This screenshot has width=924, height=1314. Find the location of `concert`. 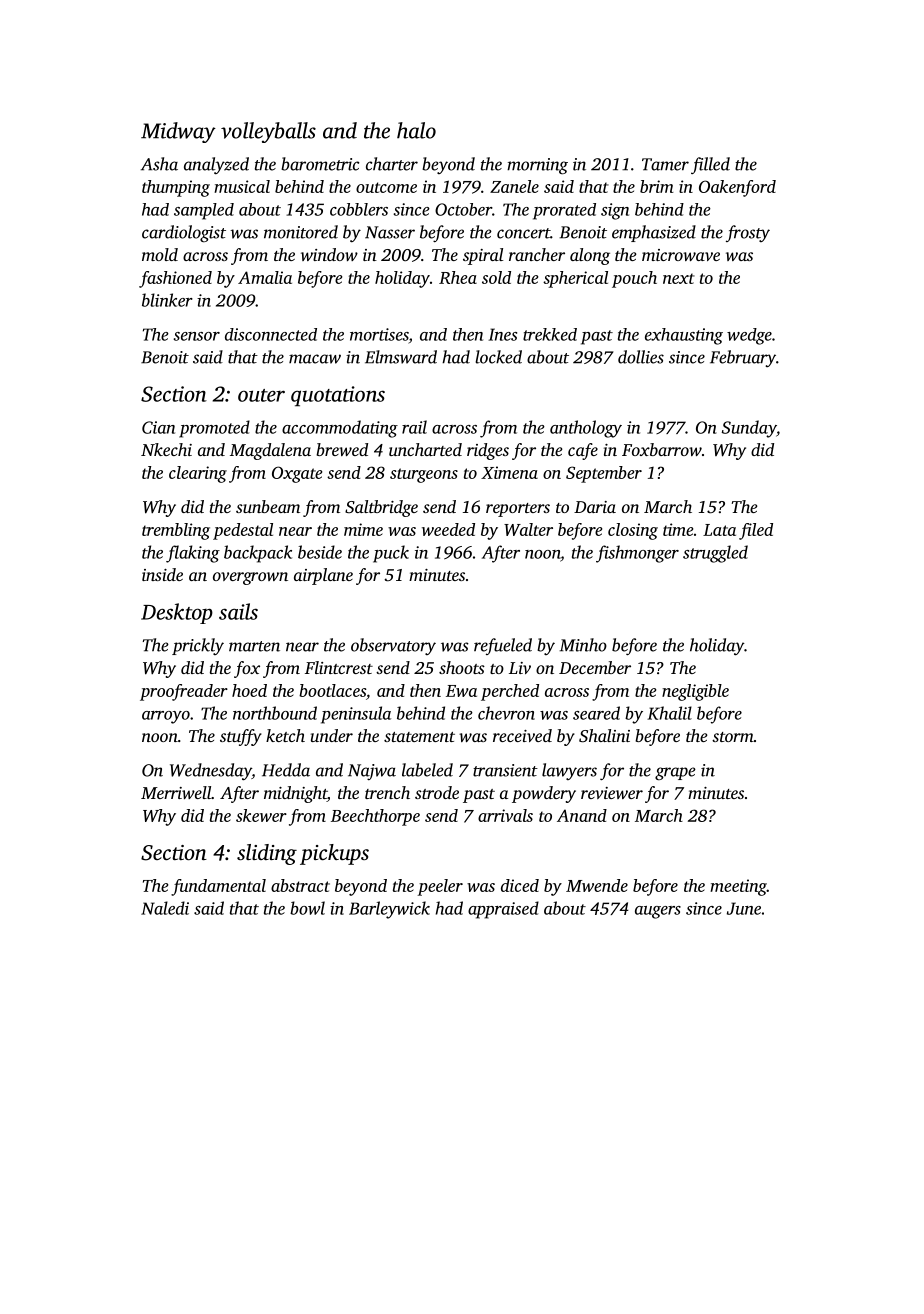

concert is located at coordinates (523, 233).
